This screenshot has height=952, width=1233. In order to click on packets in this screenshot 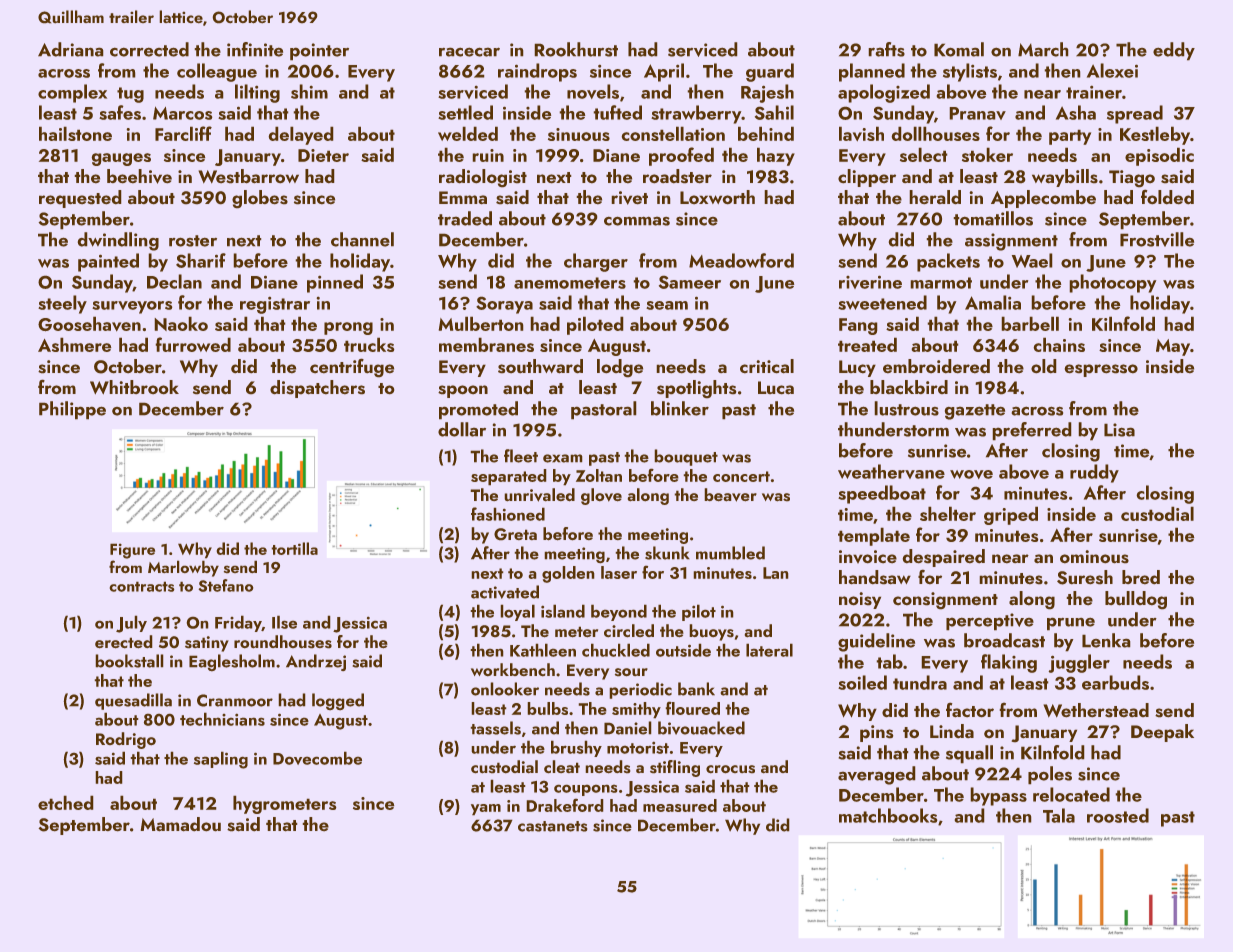, I will do `click(948, 262)`.
